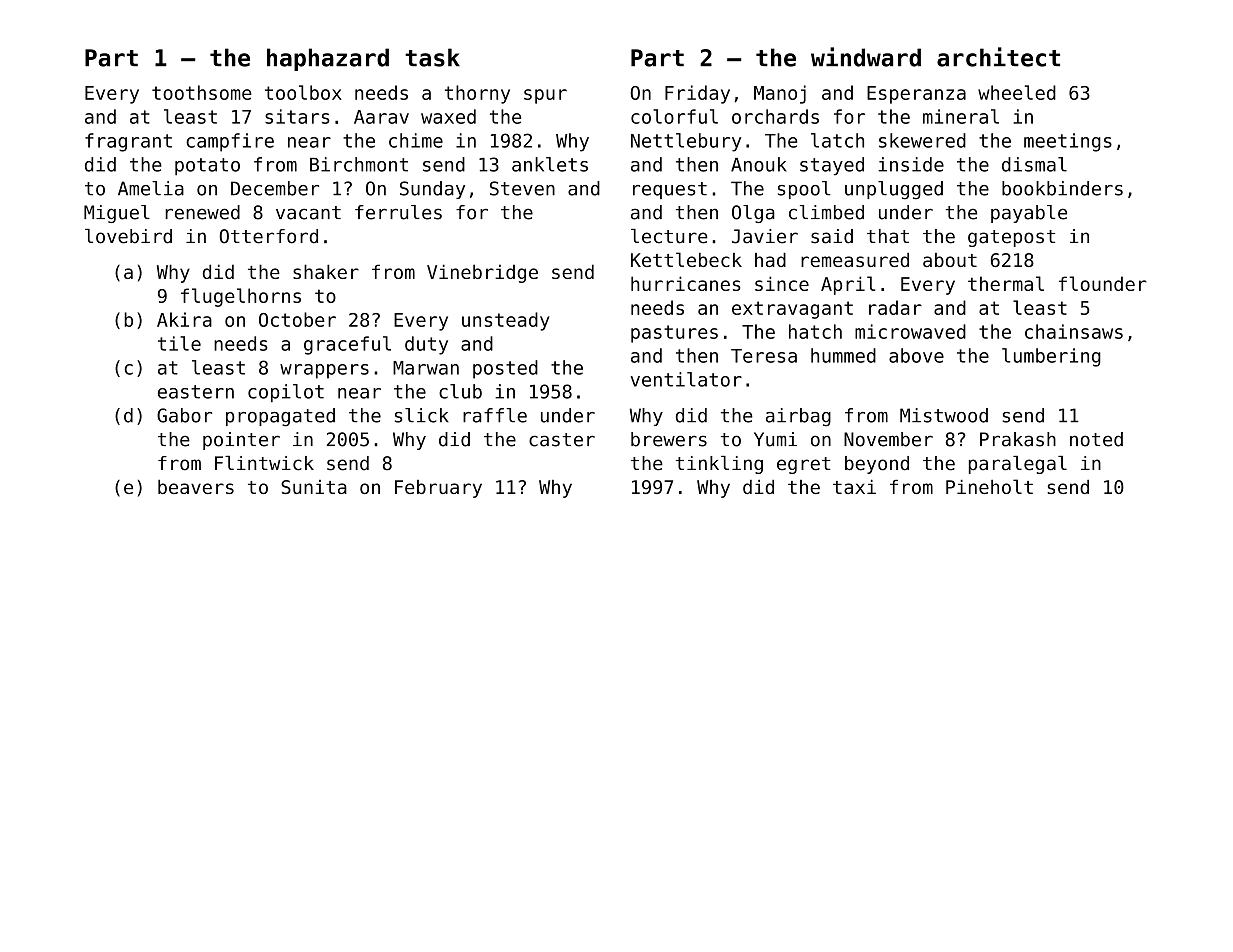 This screenshot has width=1233, height=952. I want to click on haphazard, so click(328, 59).
